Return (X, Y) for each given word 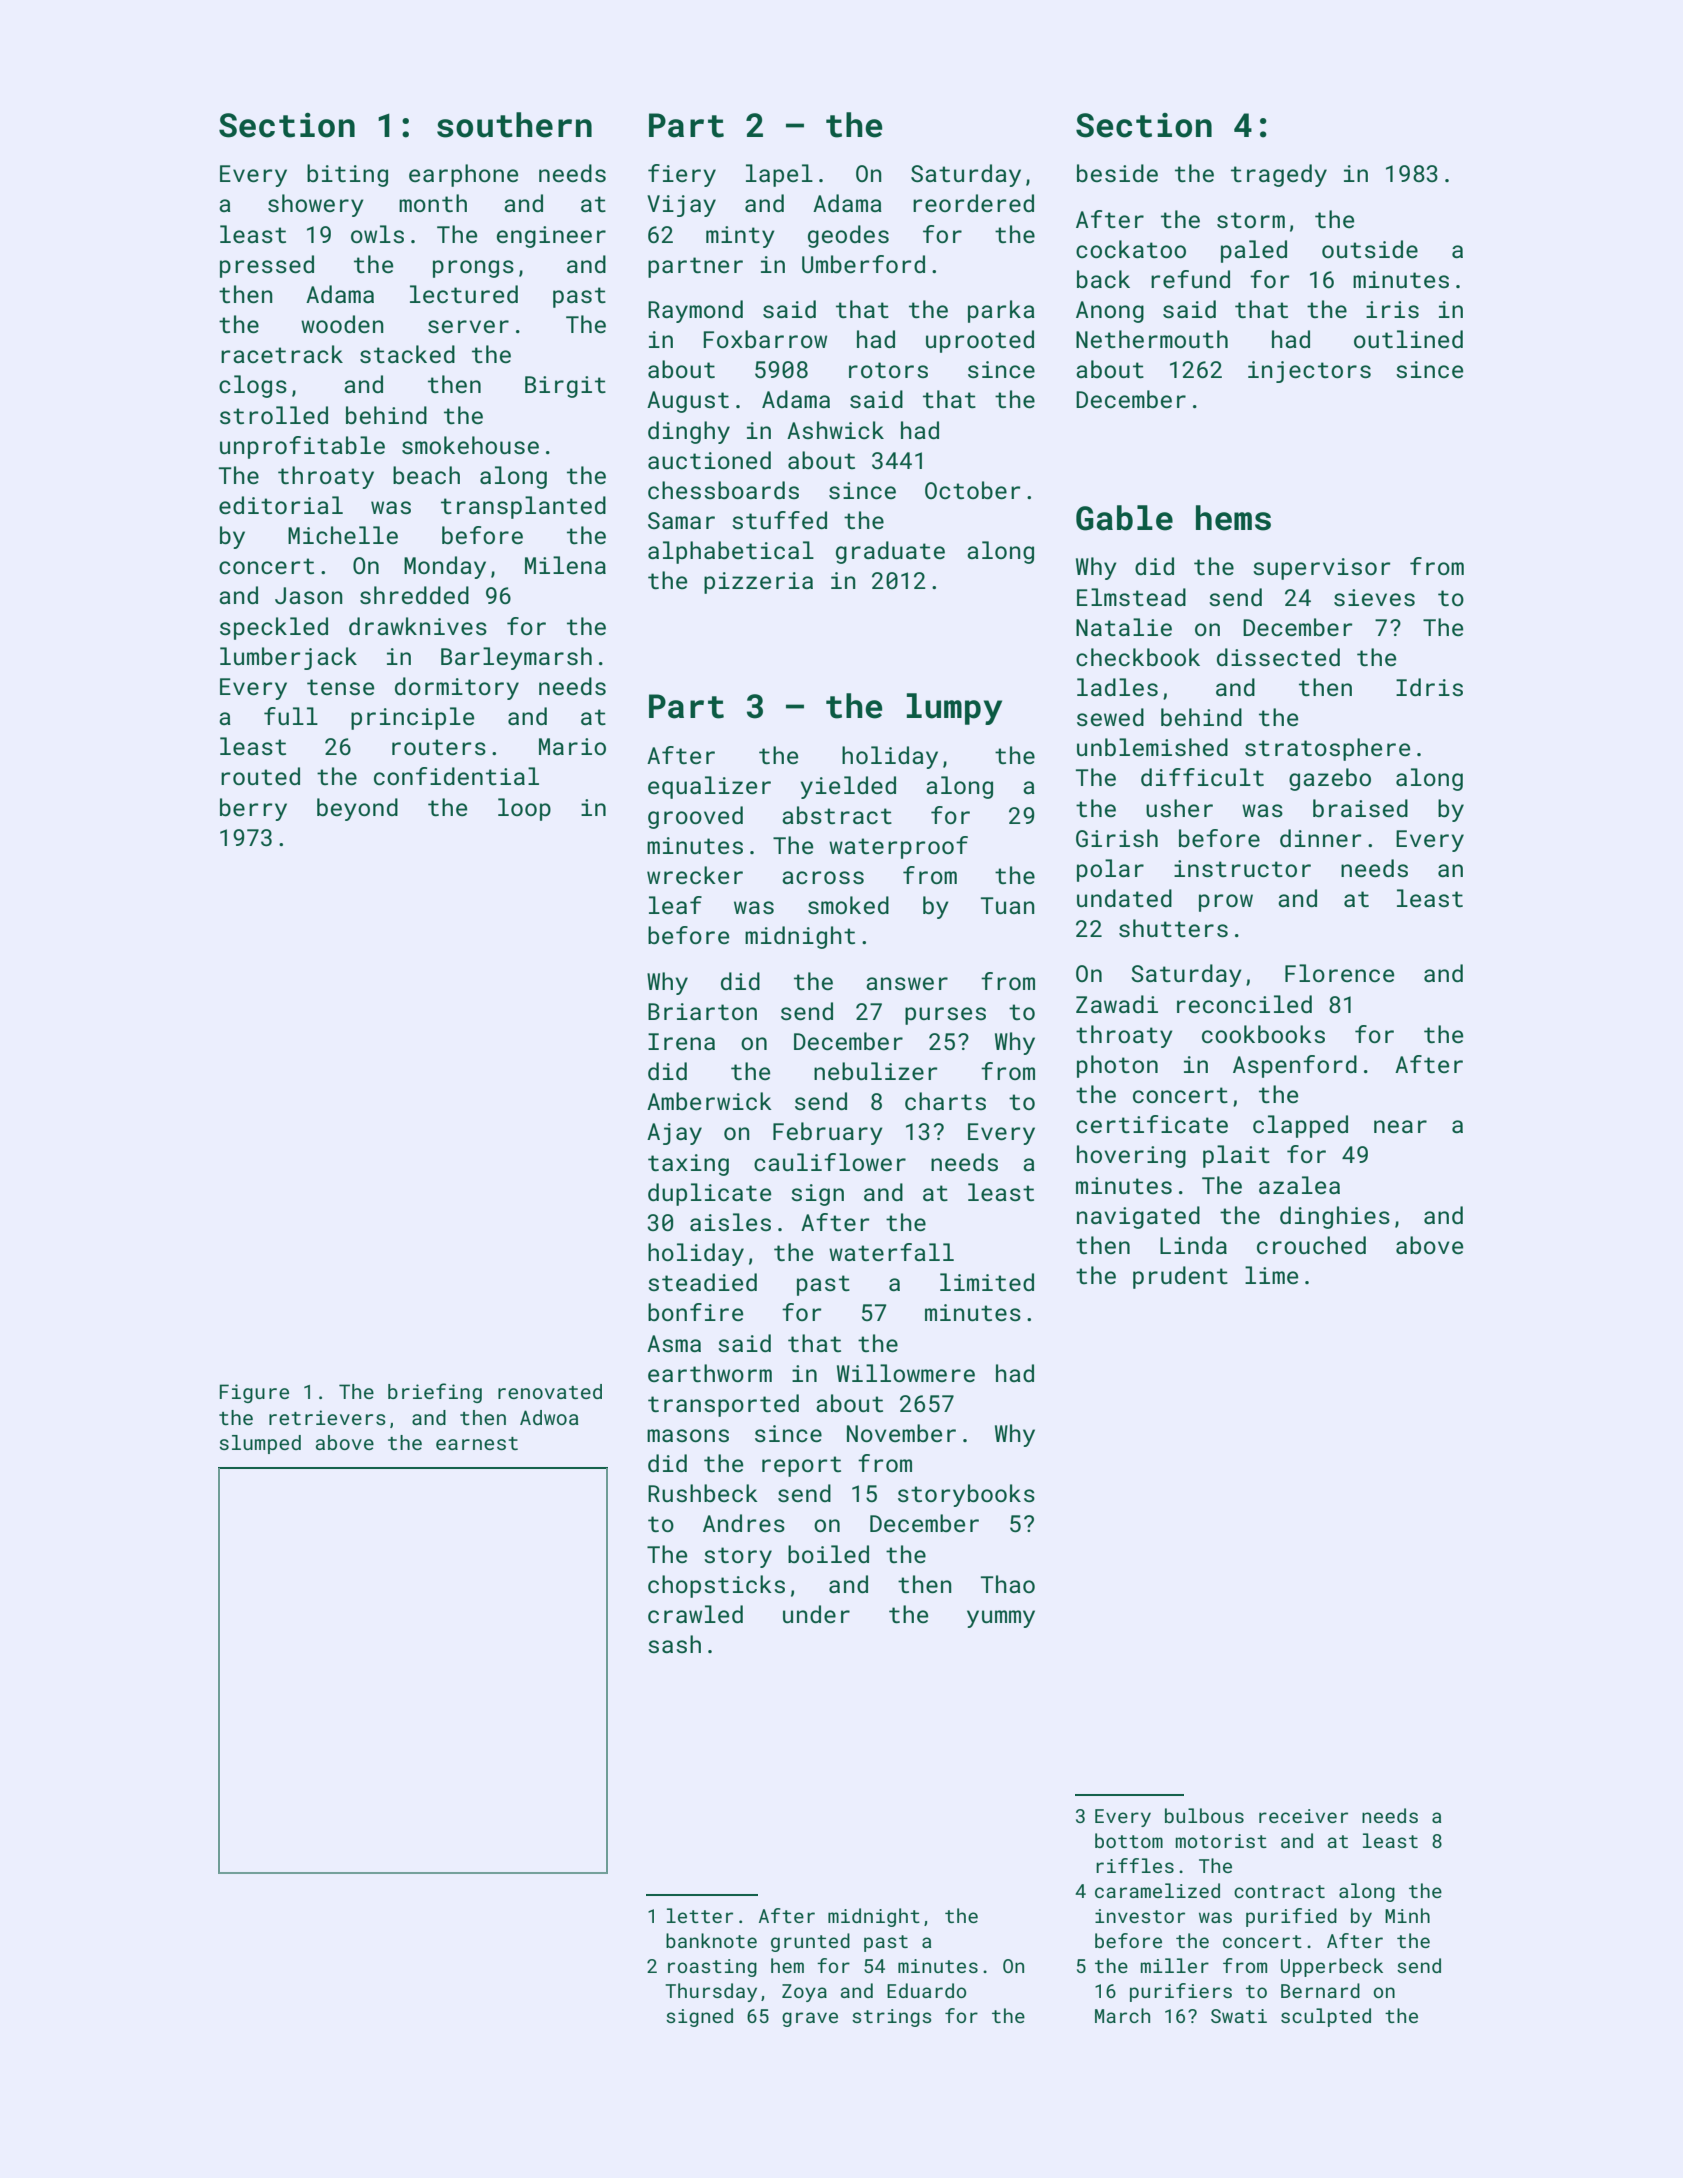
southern (514, 125)
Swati (1239, 2016)
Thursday (711, 1992)
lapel (779, 175)
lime (1271, 1275)
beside (1117, 173)
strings (892, 2018)
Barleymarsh (516, 658)
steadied (702, 1282)
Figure (254, 1393)
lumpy (954, 709)
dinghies (1335, 1217)
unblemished (1152, 747)
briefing (435, 1393)
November (901, 1433)
